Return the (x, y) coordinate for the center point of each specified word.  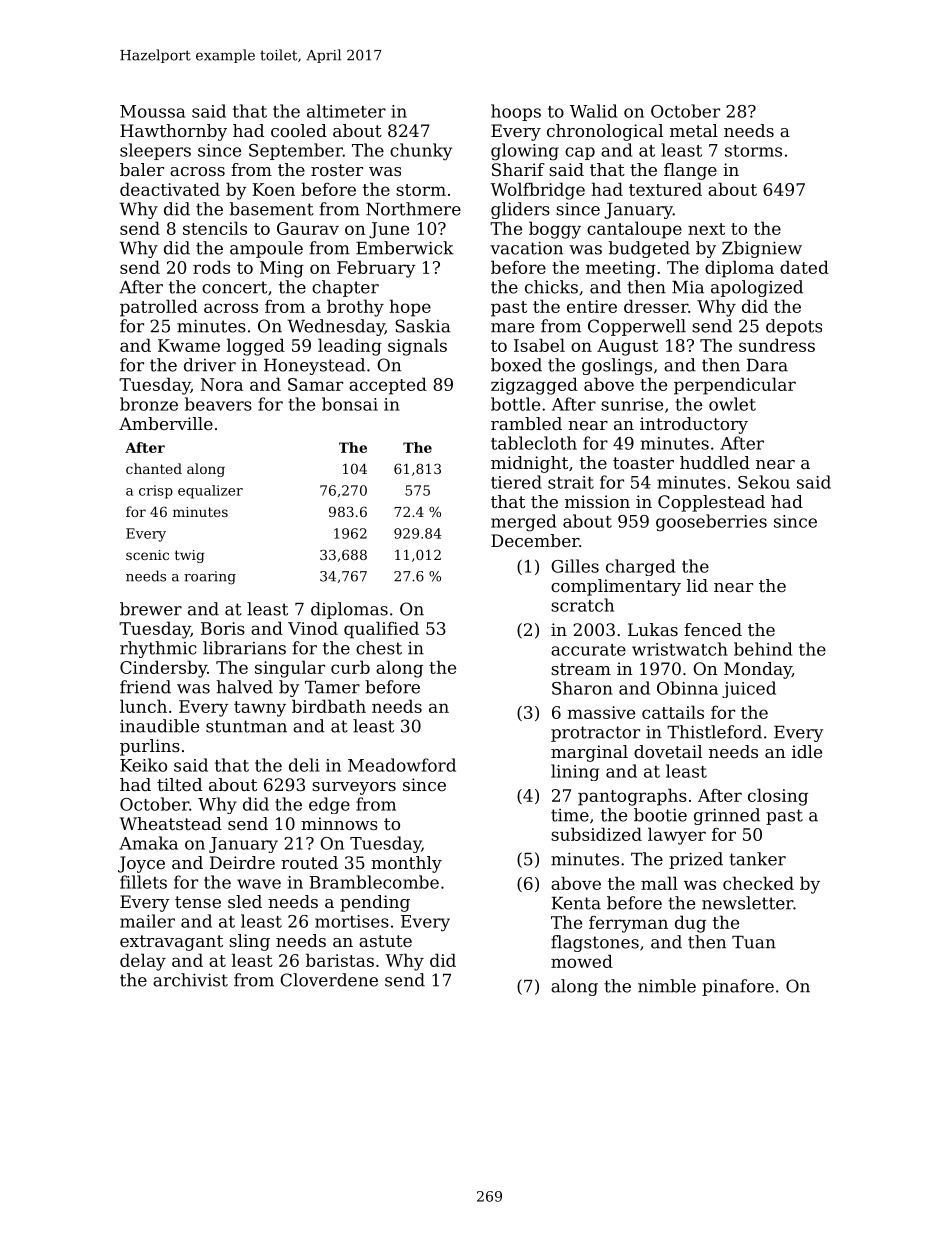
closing (778, 797)
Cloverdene (329, 980)
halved (244, 687)
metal (694, 130)
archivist (190, 980)
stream (581, 669)
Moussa (152, 111)
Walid (593, 111)
